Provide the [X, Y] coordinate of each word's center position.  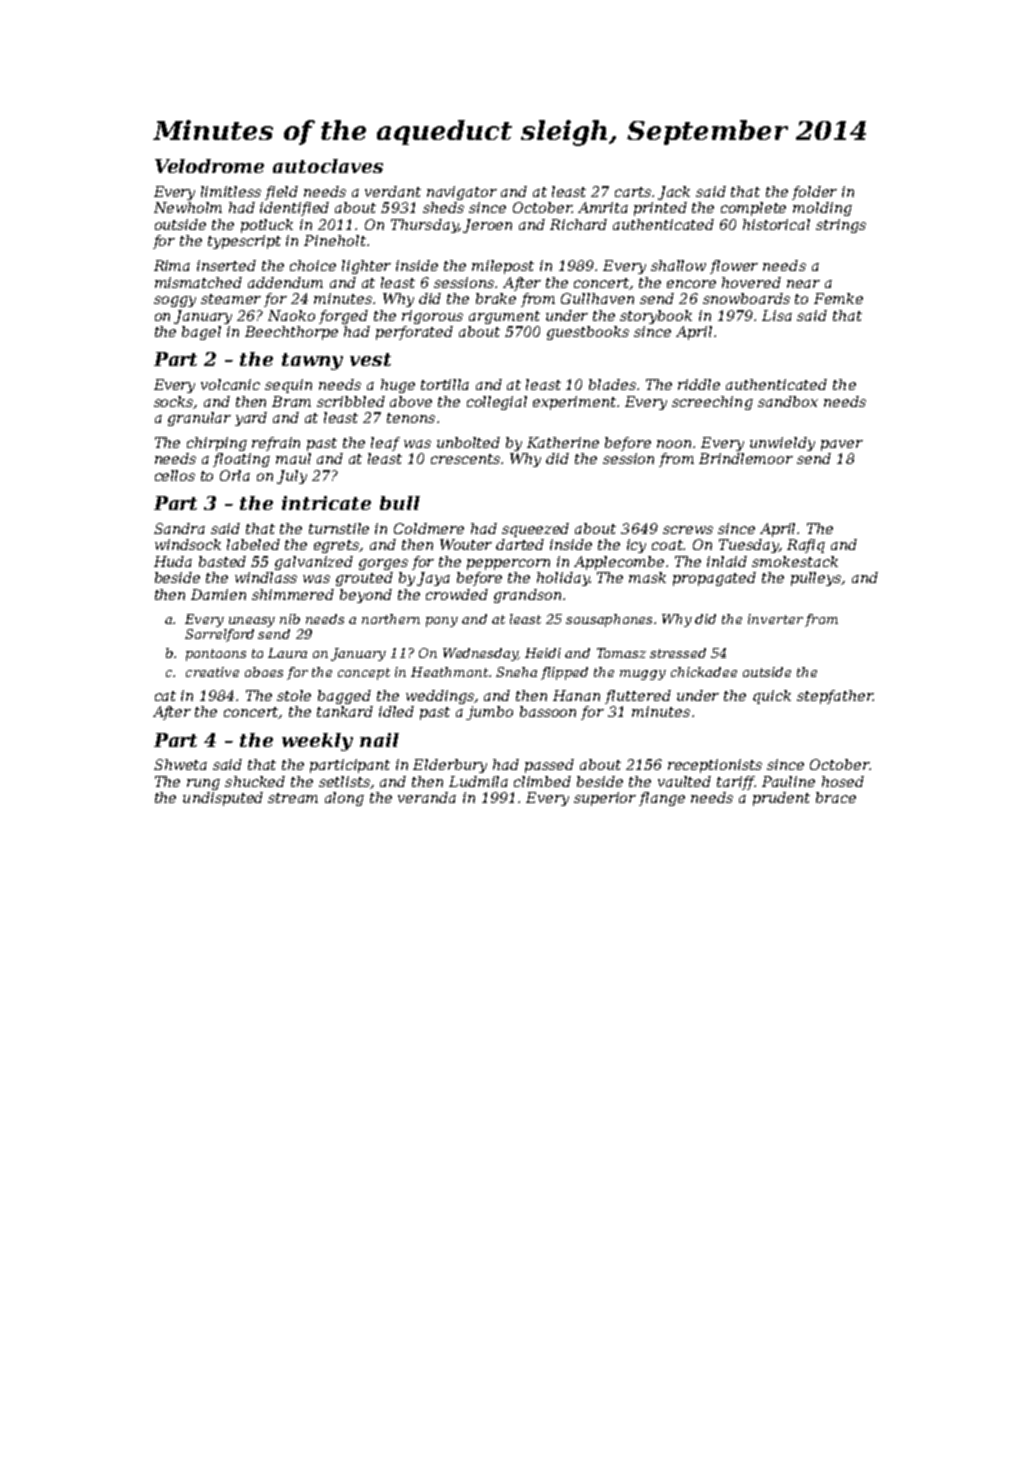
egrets [337, 546]
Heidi [543, 653]
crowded [457, 594]
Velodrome [209, 166]
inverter [775, 619]
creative [212, 672]
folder [814, 193]
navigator [462, 193]
